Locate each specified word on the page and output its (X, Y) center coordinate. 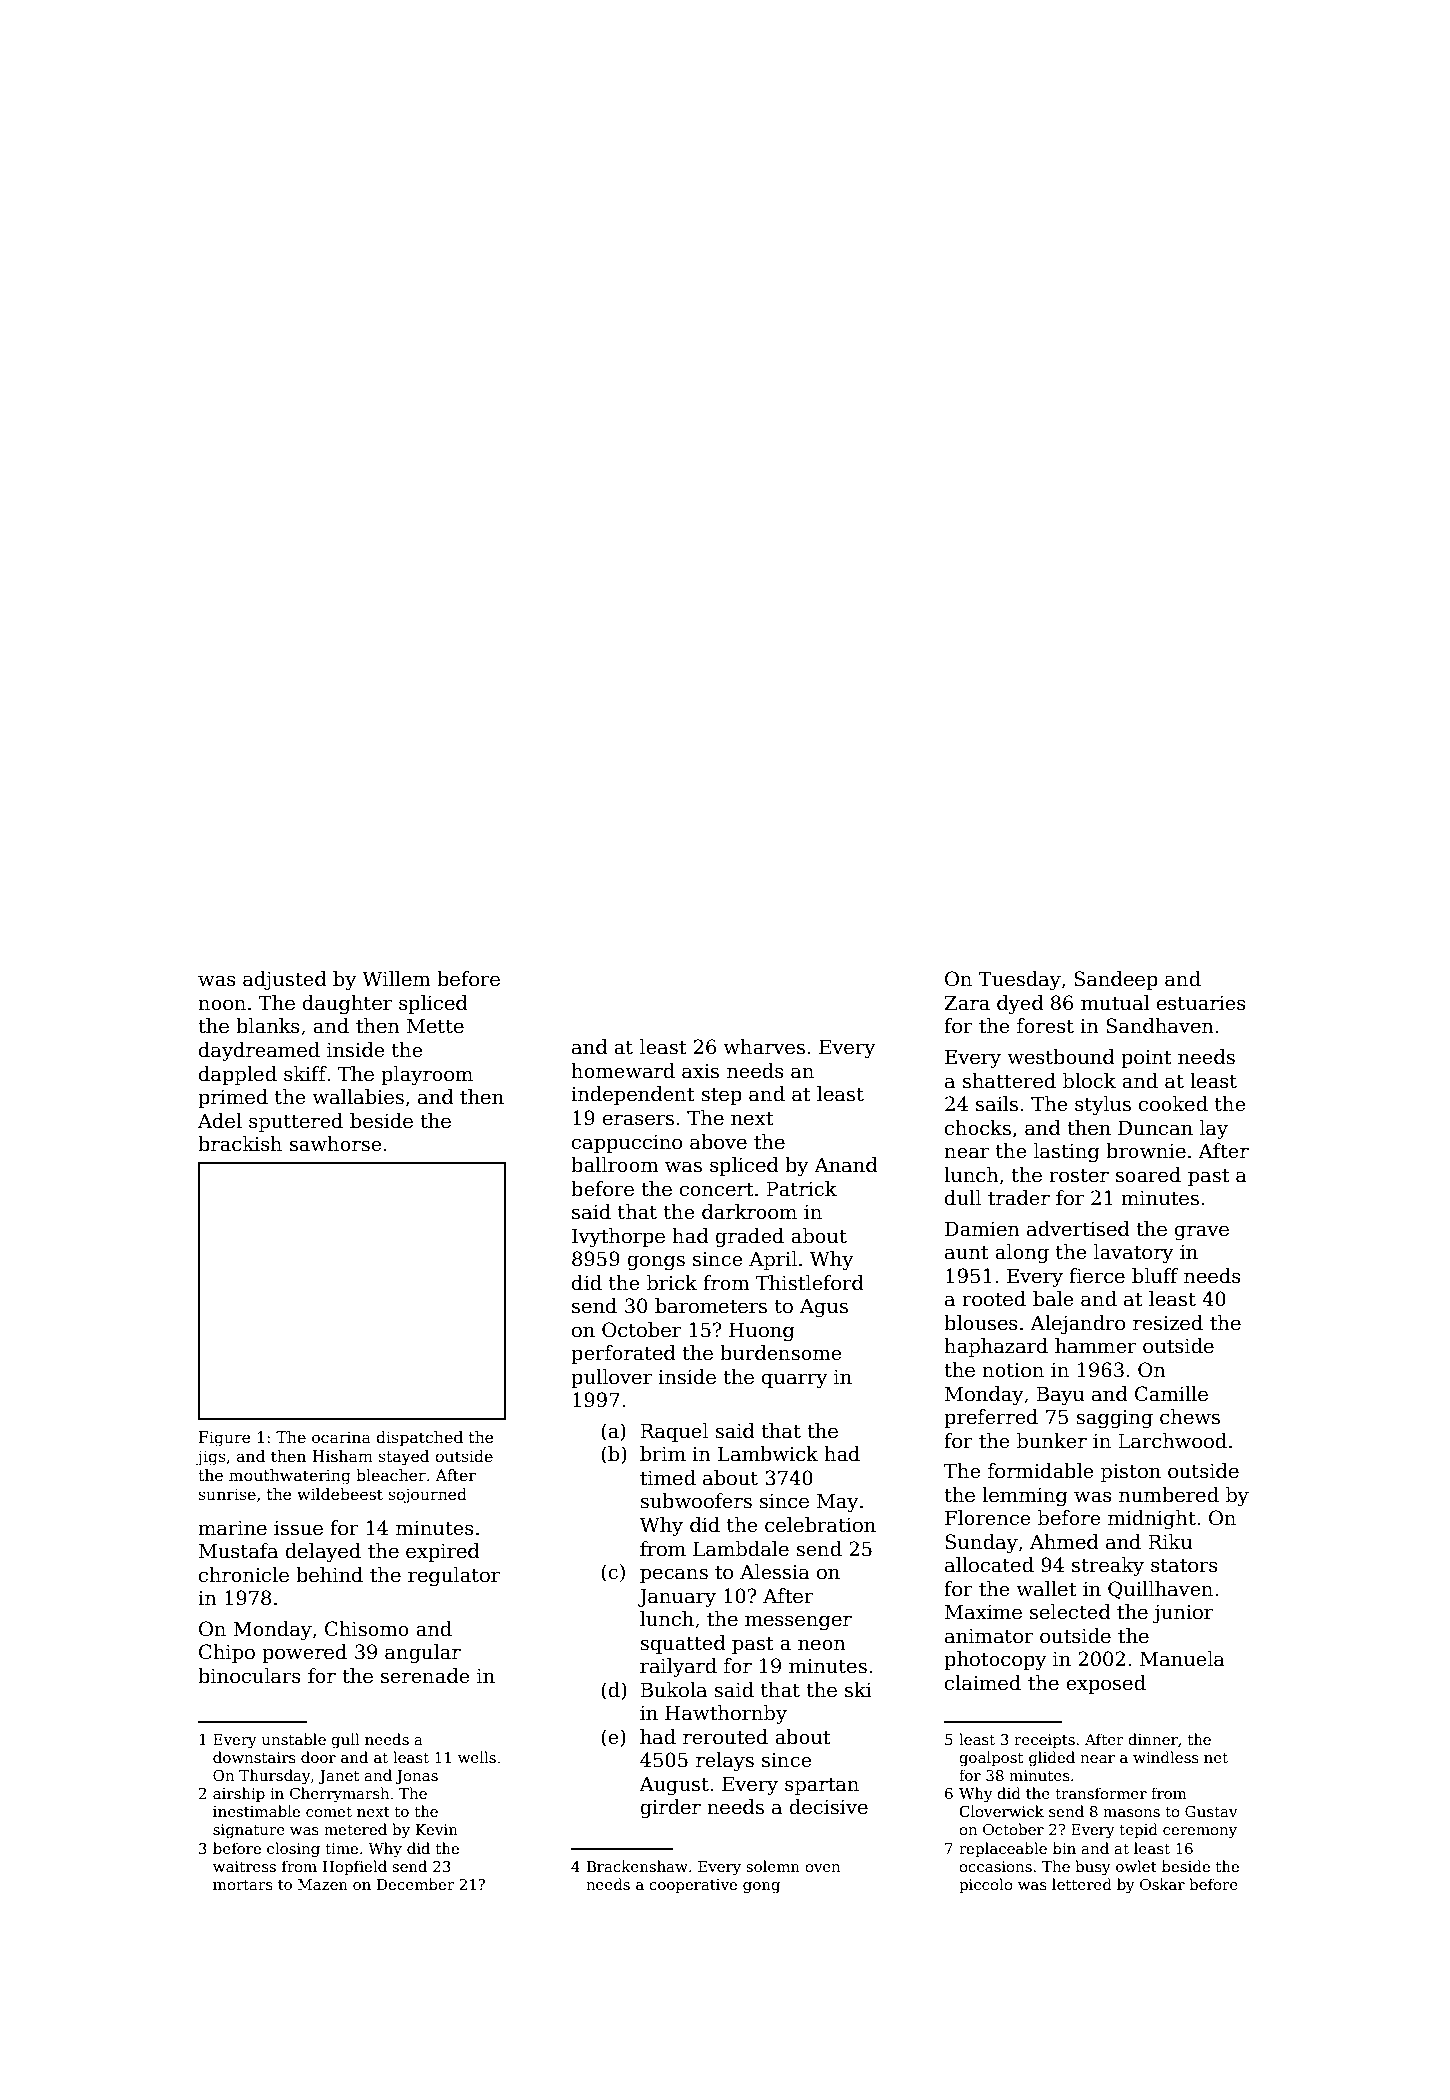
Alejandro (1077, 1324)
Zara (967, 1003)
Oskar (1162, 1884)
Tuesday (1020, 980)
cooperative (693, 1886)
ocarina (341, 1437)
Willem (396, 979)
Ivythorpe (618, 1237)
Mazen (323, 1884)
